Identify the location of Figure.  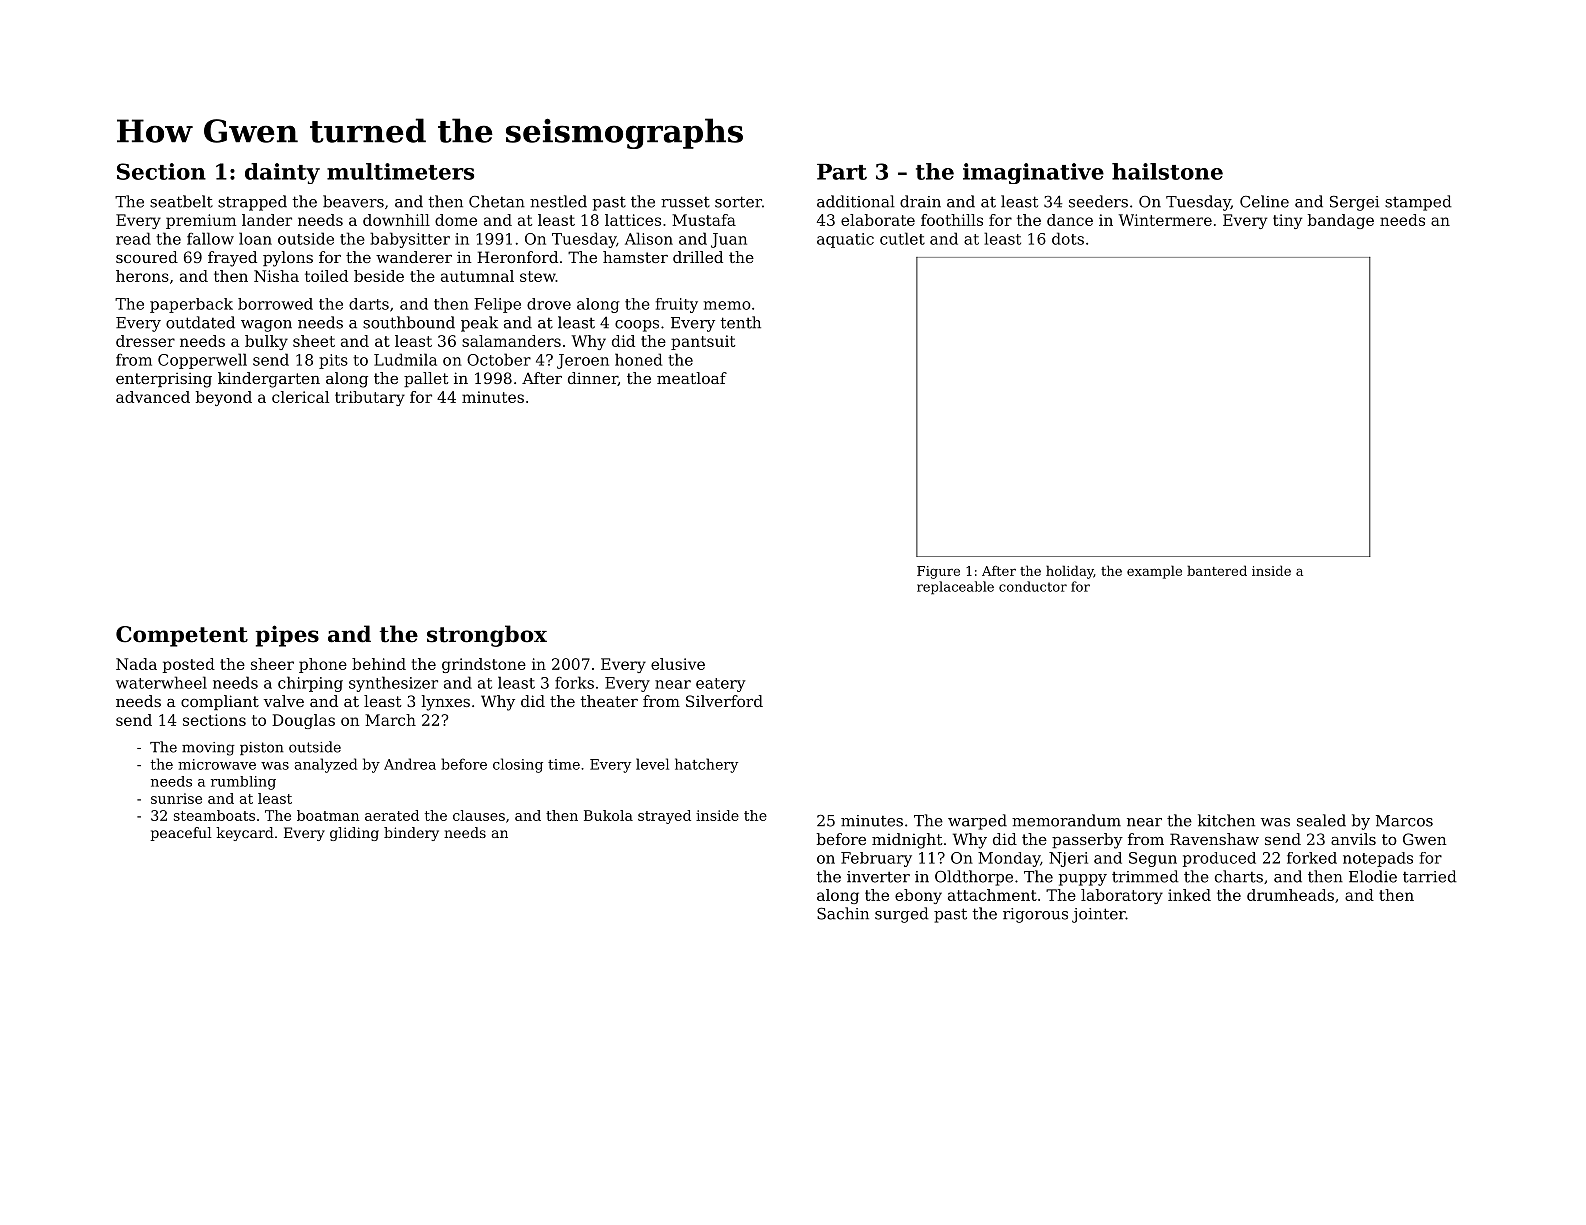
(938, 572).
